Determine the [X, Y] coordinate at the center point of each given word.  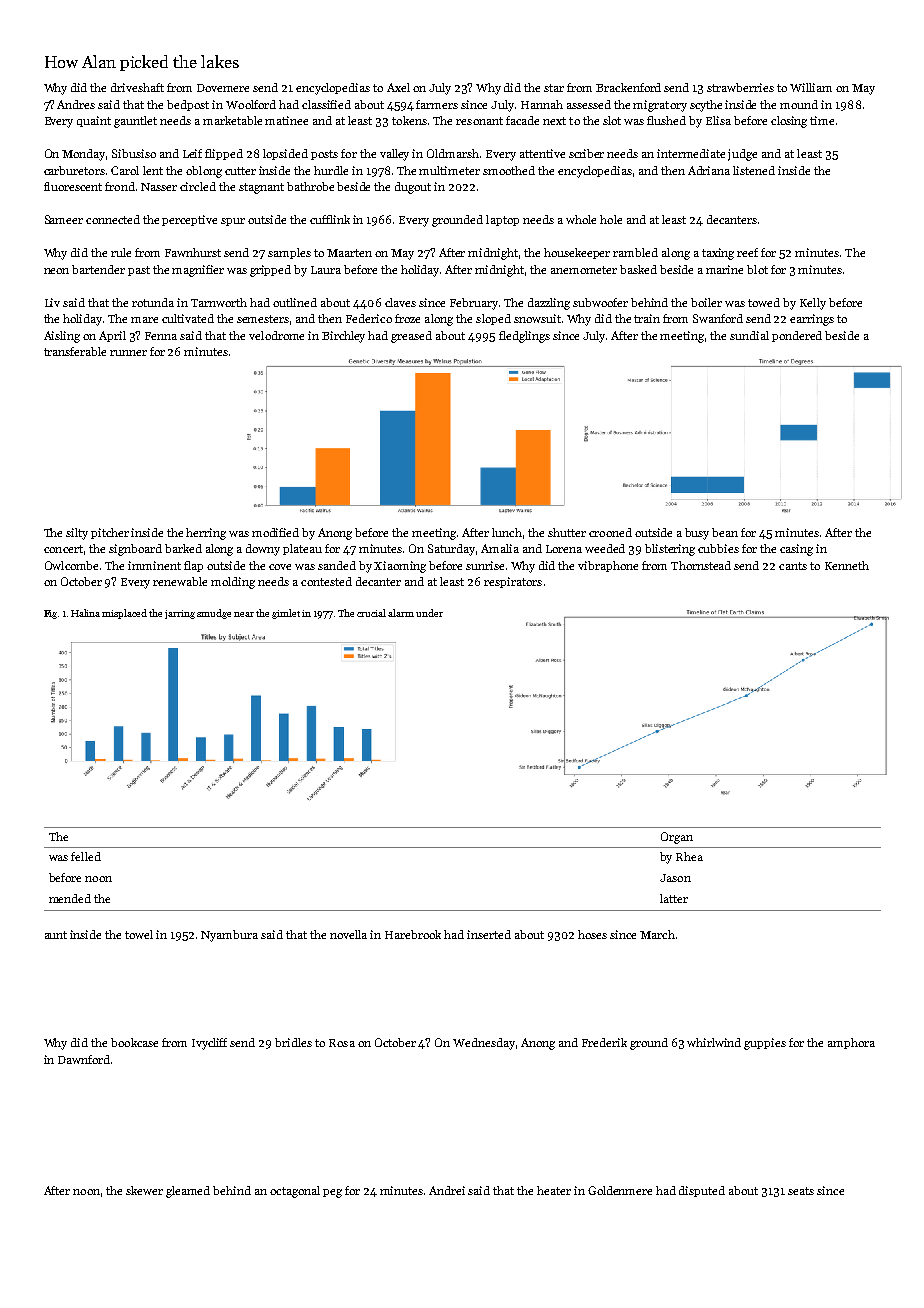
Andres [76, 104]
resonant [479, 121]
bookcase [134, 1042]
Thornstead [701, 565]
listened [754, 170]
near [244, 614]
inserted [489, 934]
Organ [677, 838]
